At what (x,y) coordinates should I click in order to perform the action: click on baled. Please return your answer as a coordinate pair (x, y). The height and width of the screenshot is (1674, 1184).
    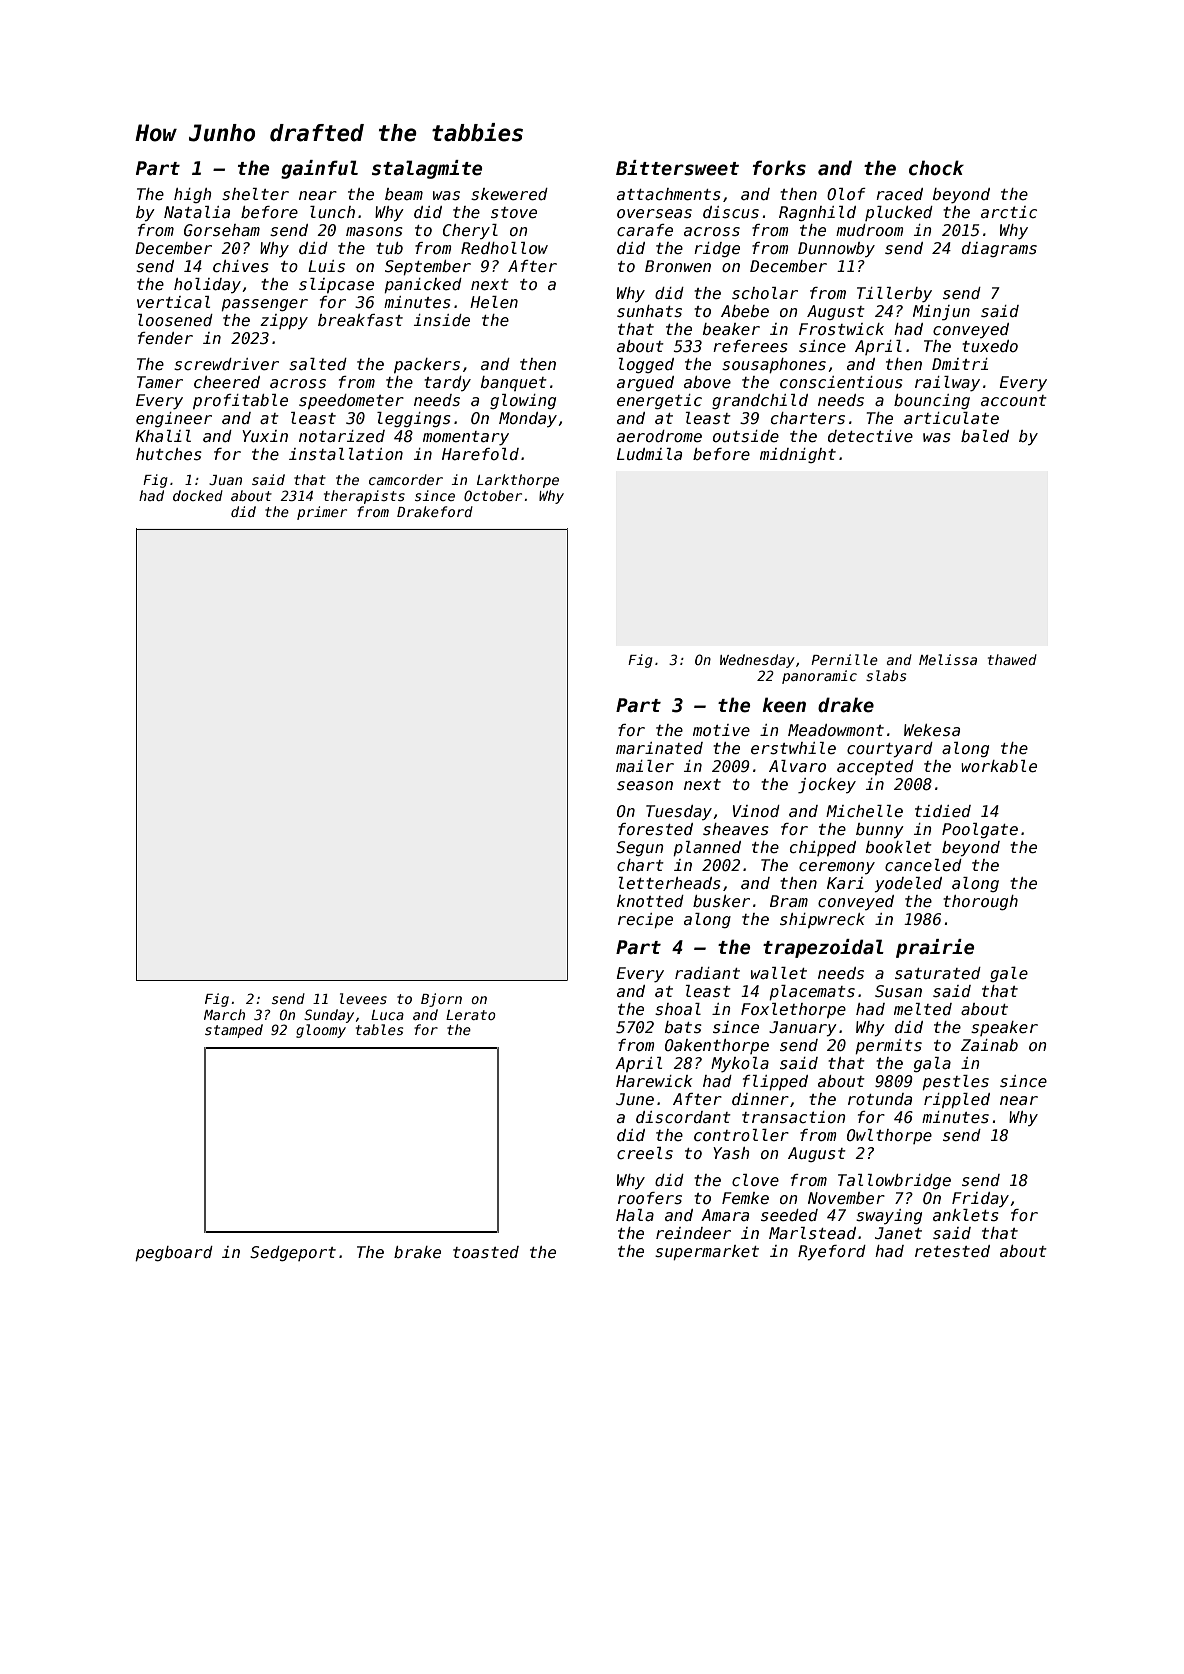
    Looking at the image, I should click on (985, 436).
